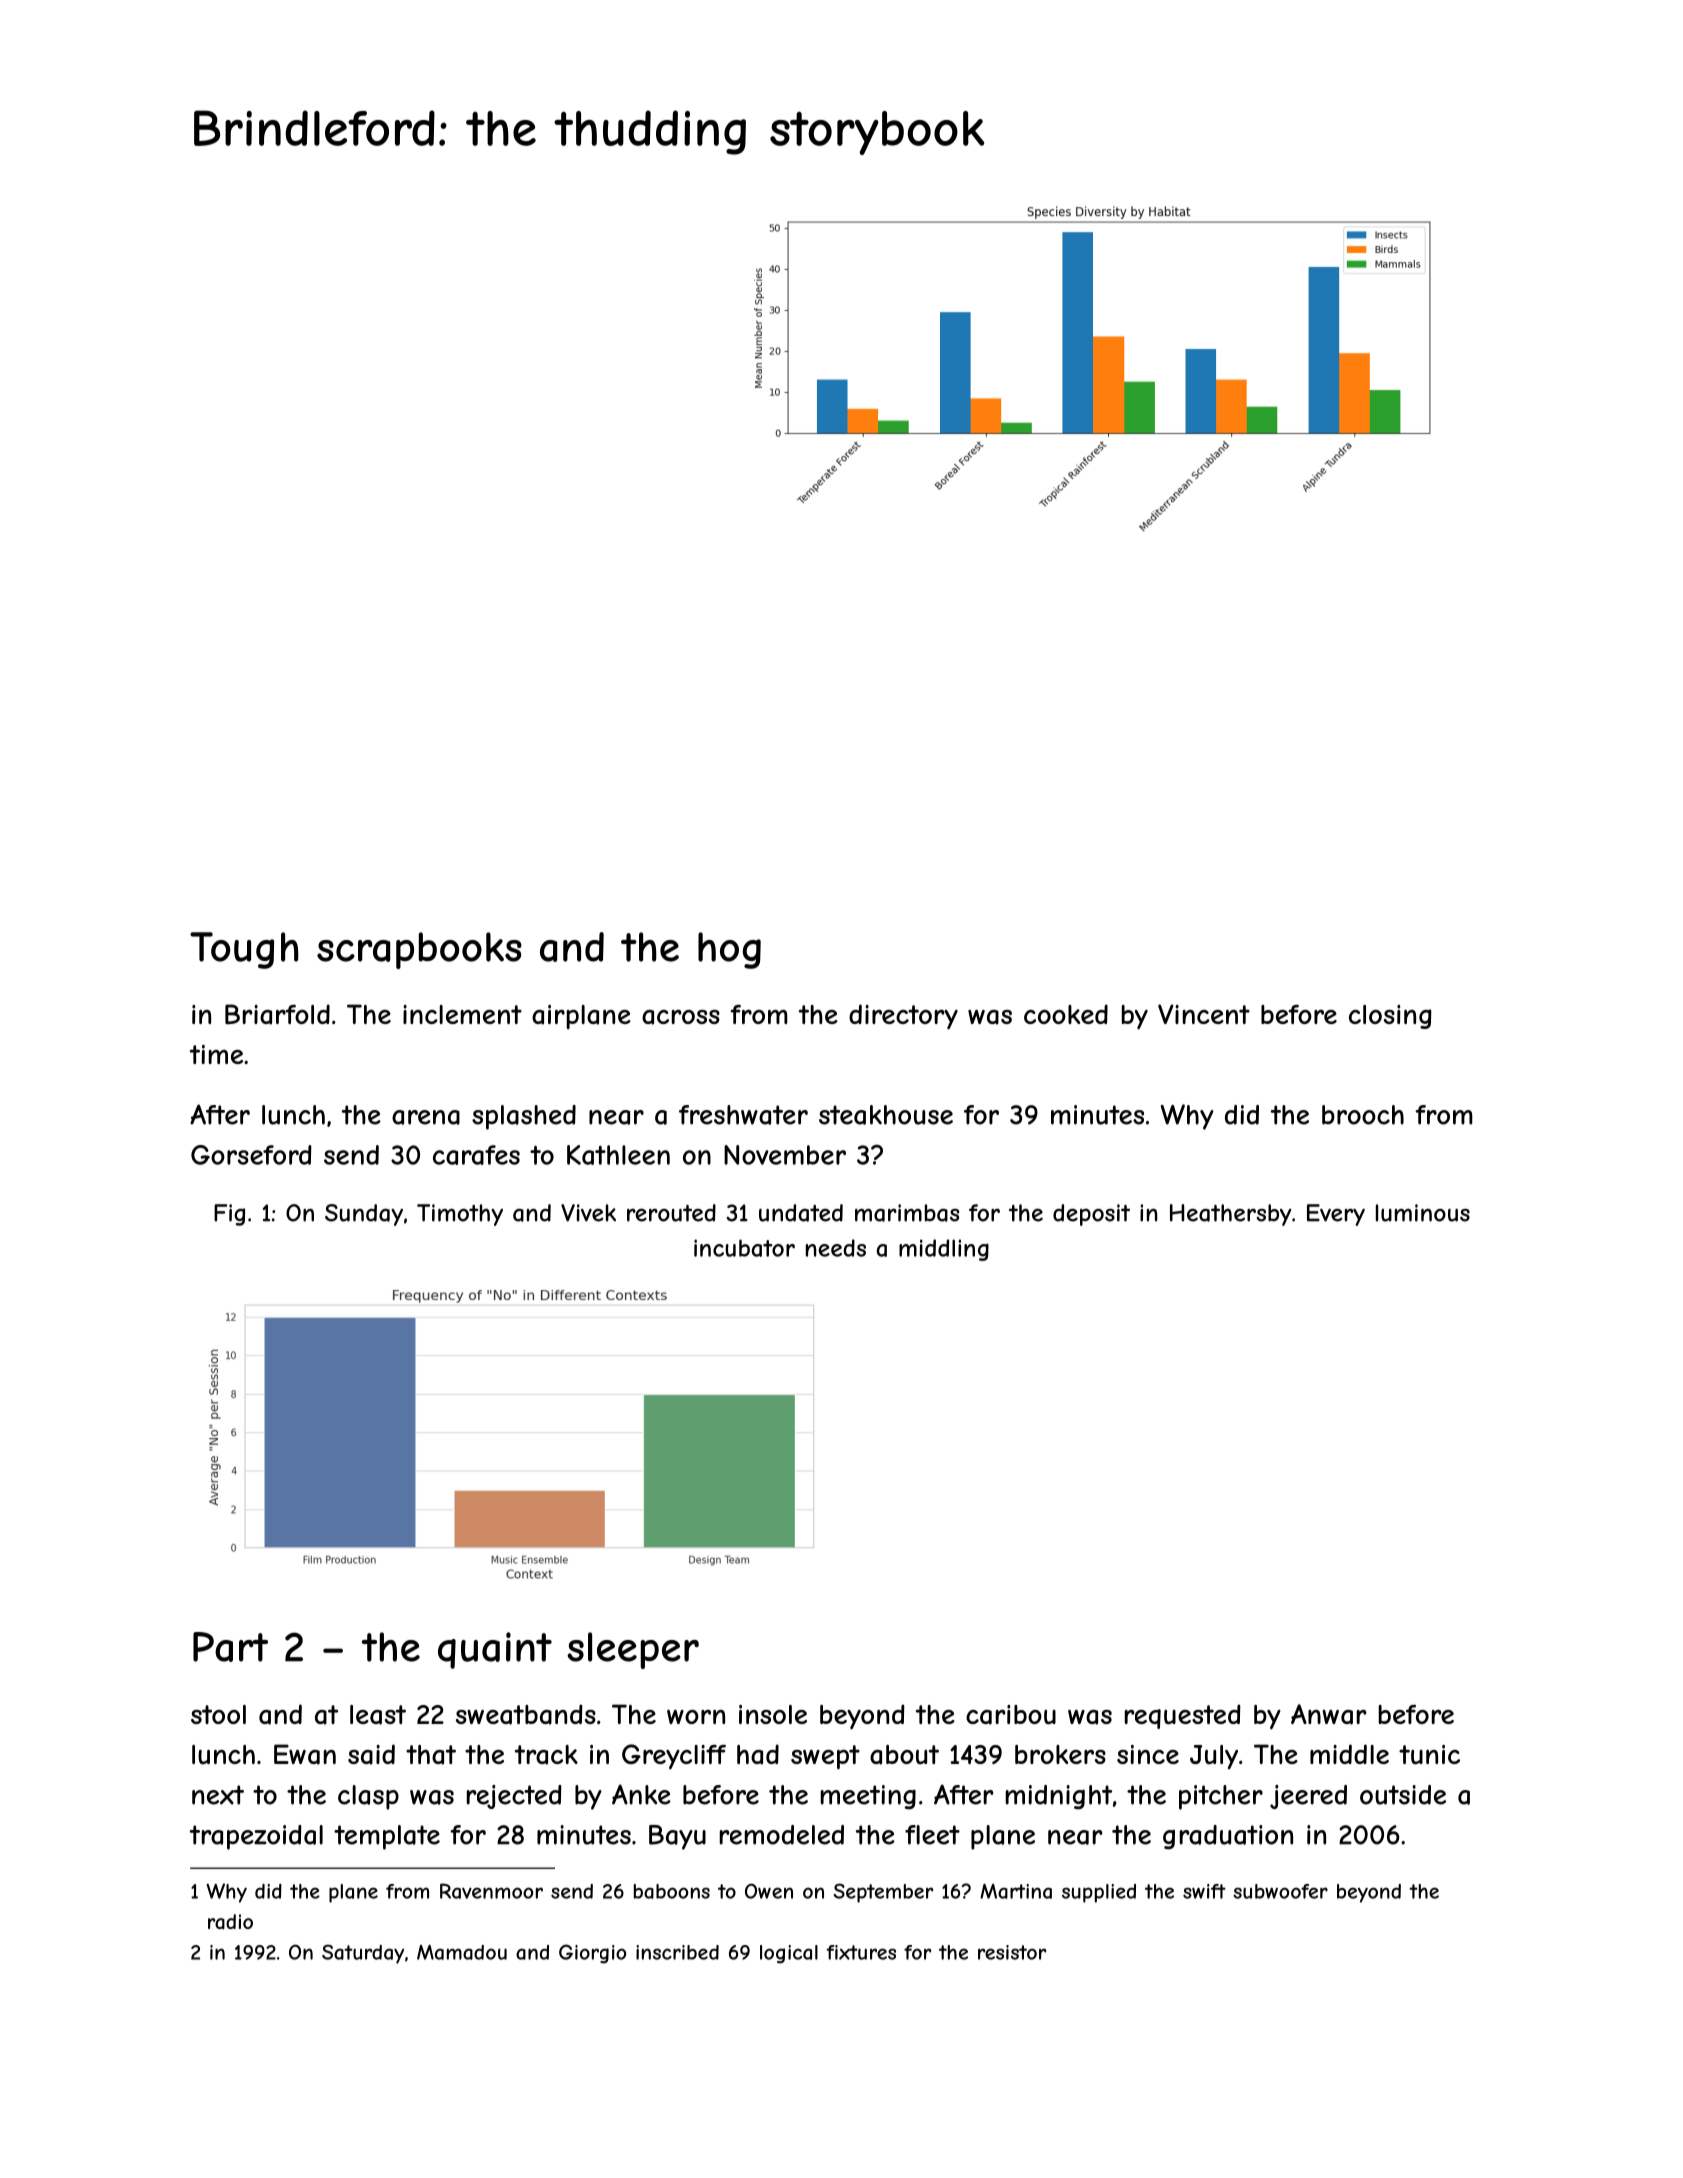  Describe the element at coordinates (1423, 1213) in the screenshot. I see `luminous` at that location.
